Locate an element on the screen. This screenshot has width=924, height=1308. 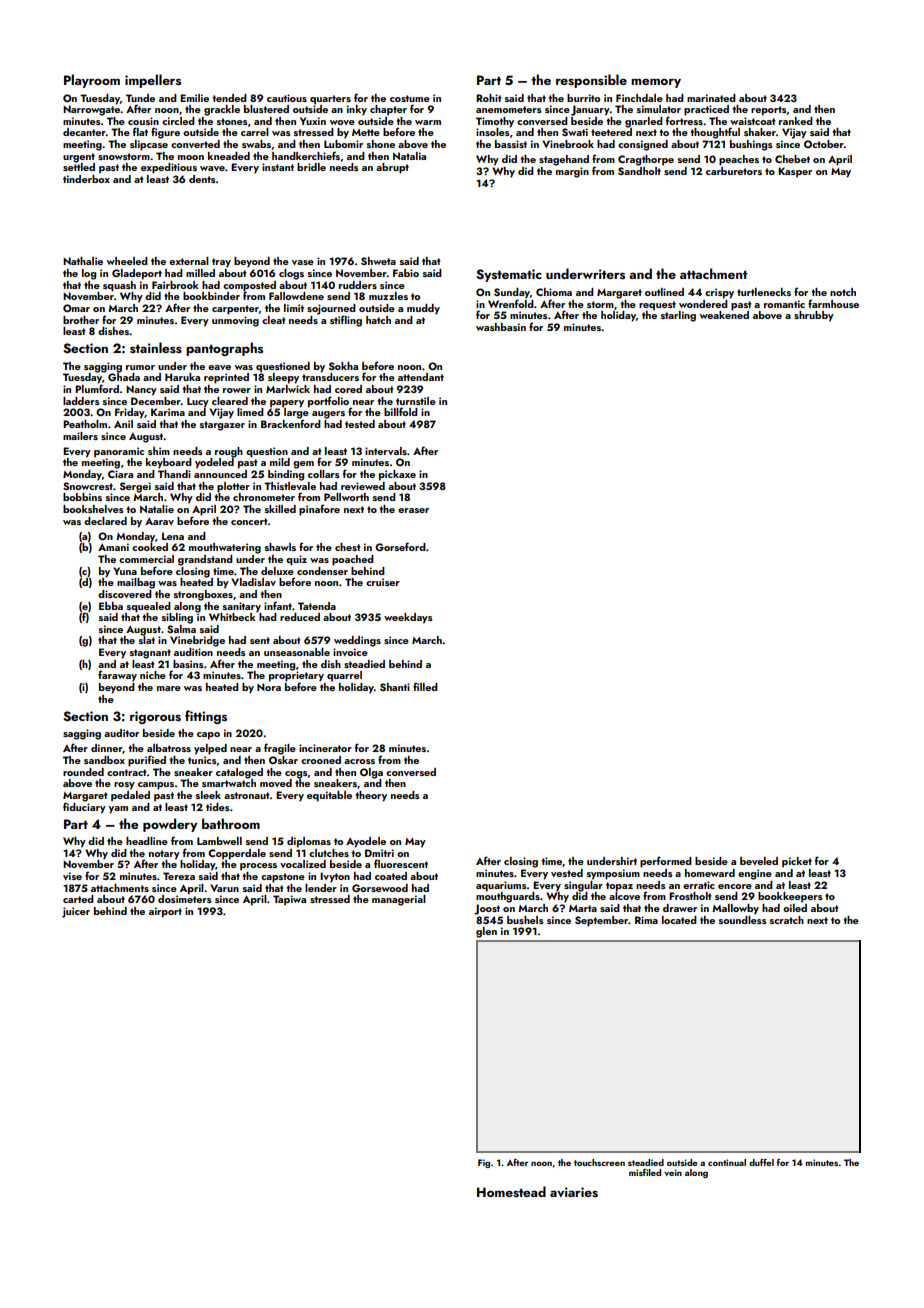
costume is located at coordinates (410, 98).
